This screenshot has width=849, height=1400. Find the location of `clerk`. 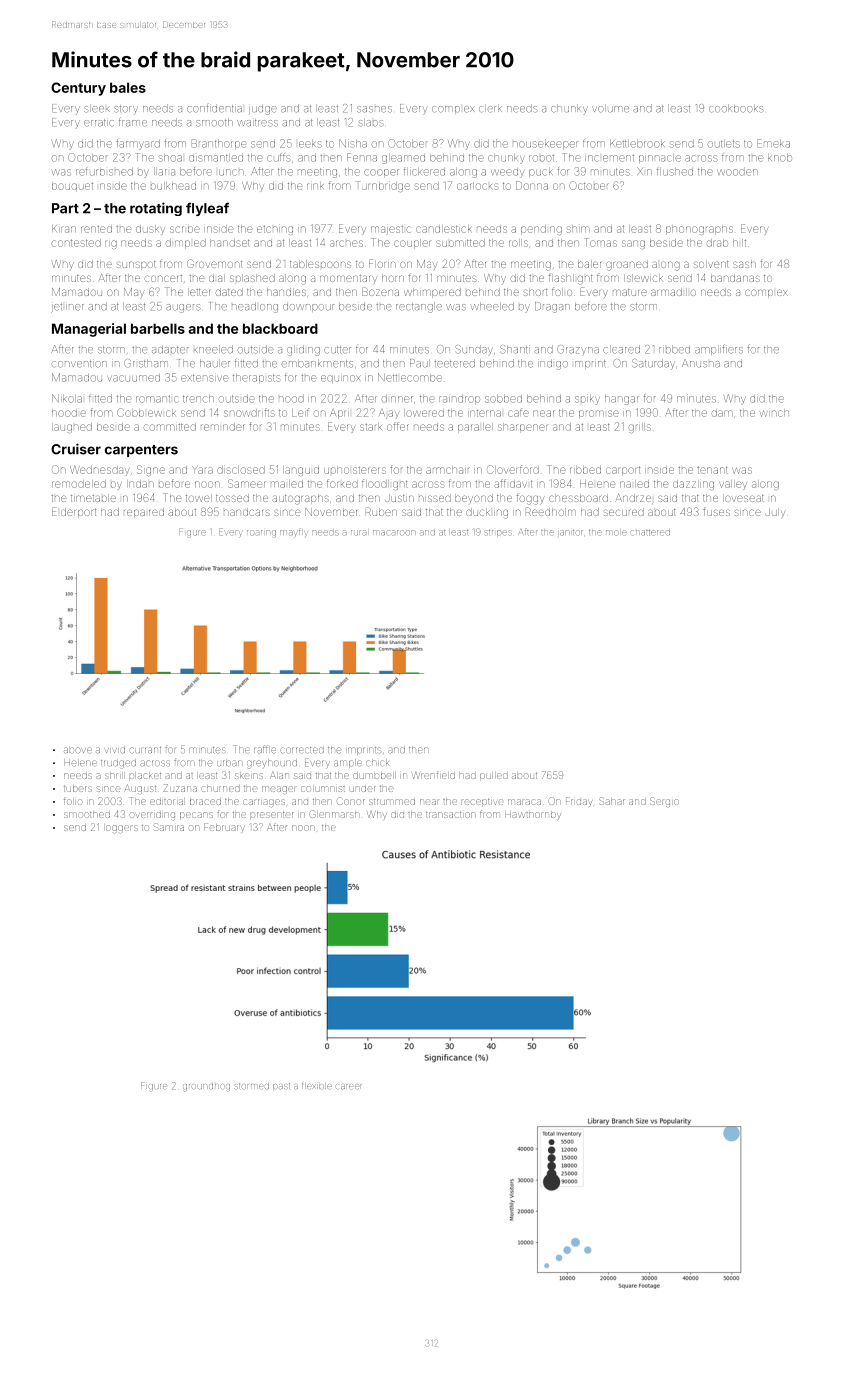

clerk is located at coordinates (490, 108).
